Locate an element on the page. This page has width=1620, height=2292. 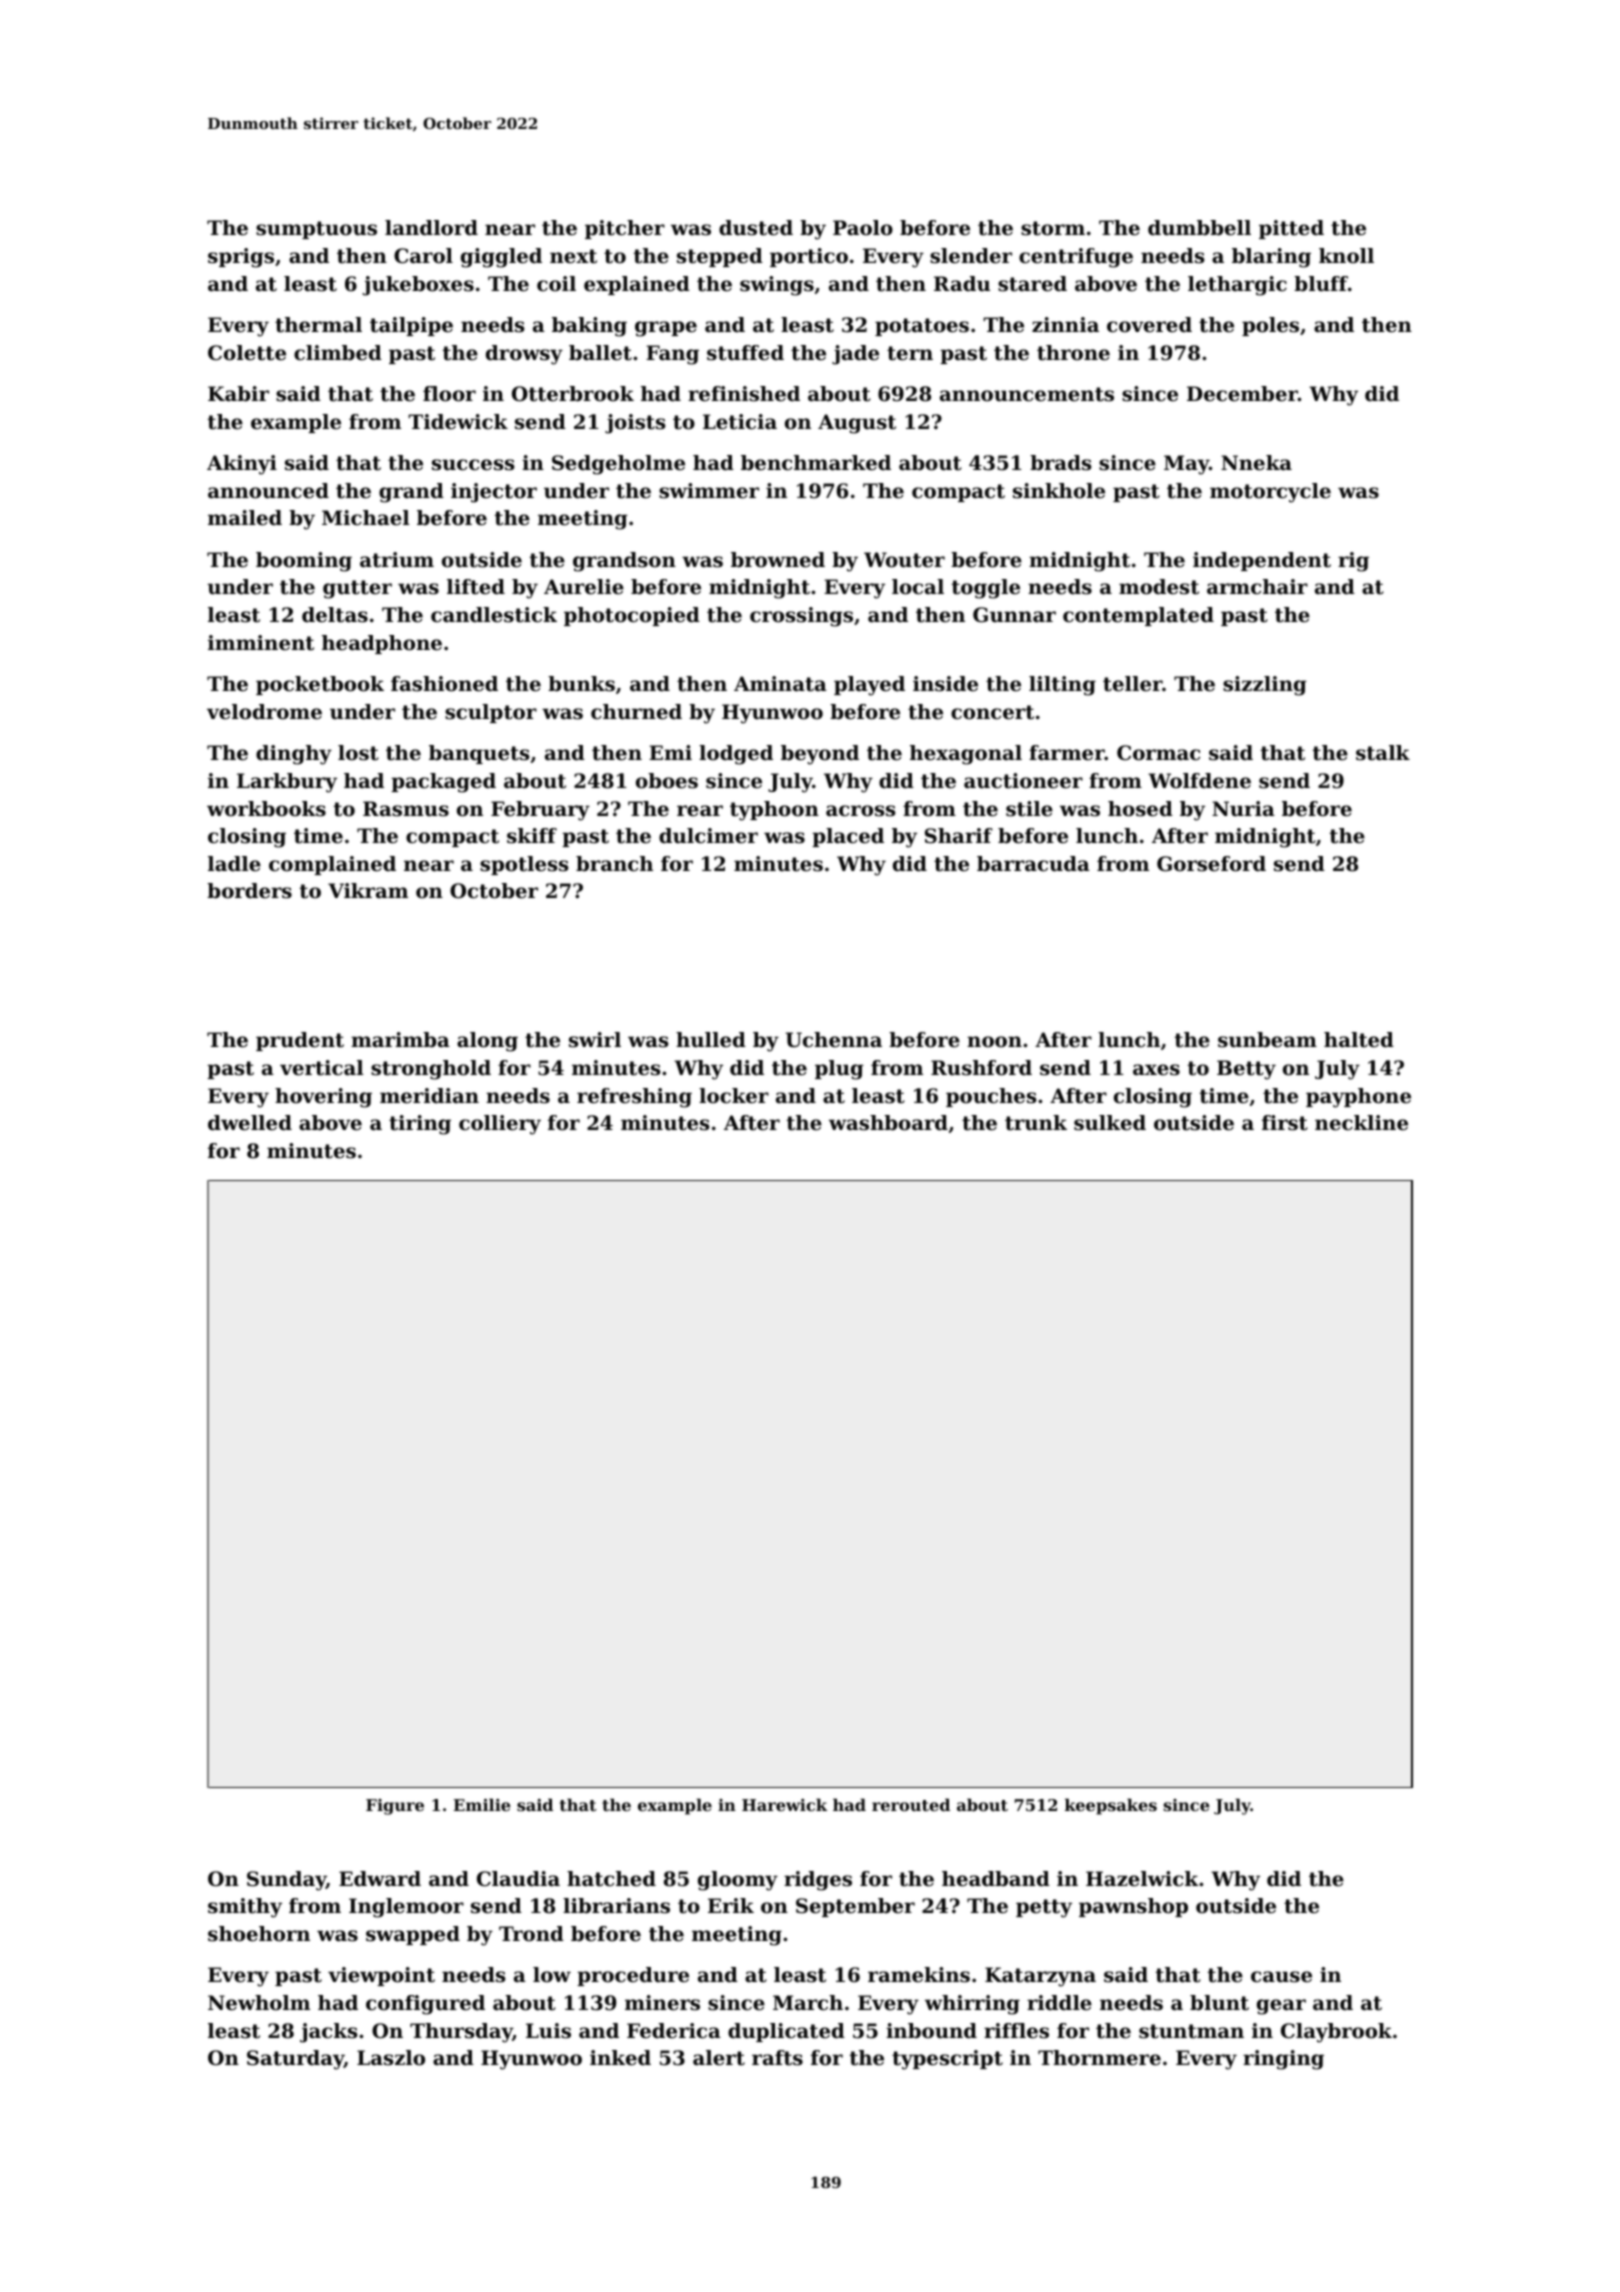
Edward is located at coordinates (380, 1879).
